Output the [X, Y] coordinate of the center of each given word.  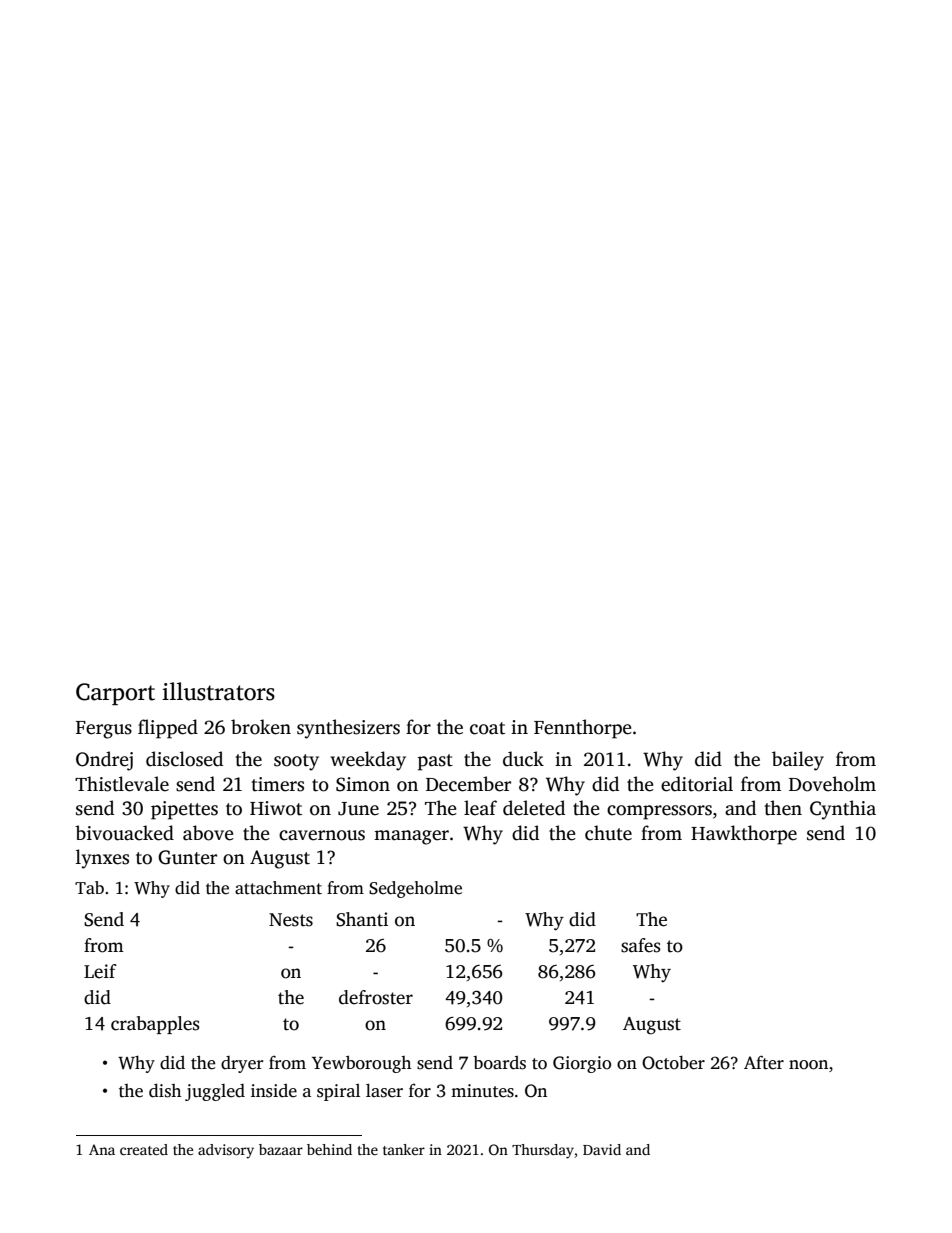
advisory [226, 1151]
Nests [291, 920]
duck [523, 759]
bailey [798, 761]
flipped [168, 729]
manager [411, 837]
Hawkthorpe [744, 835]
